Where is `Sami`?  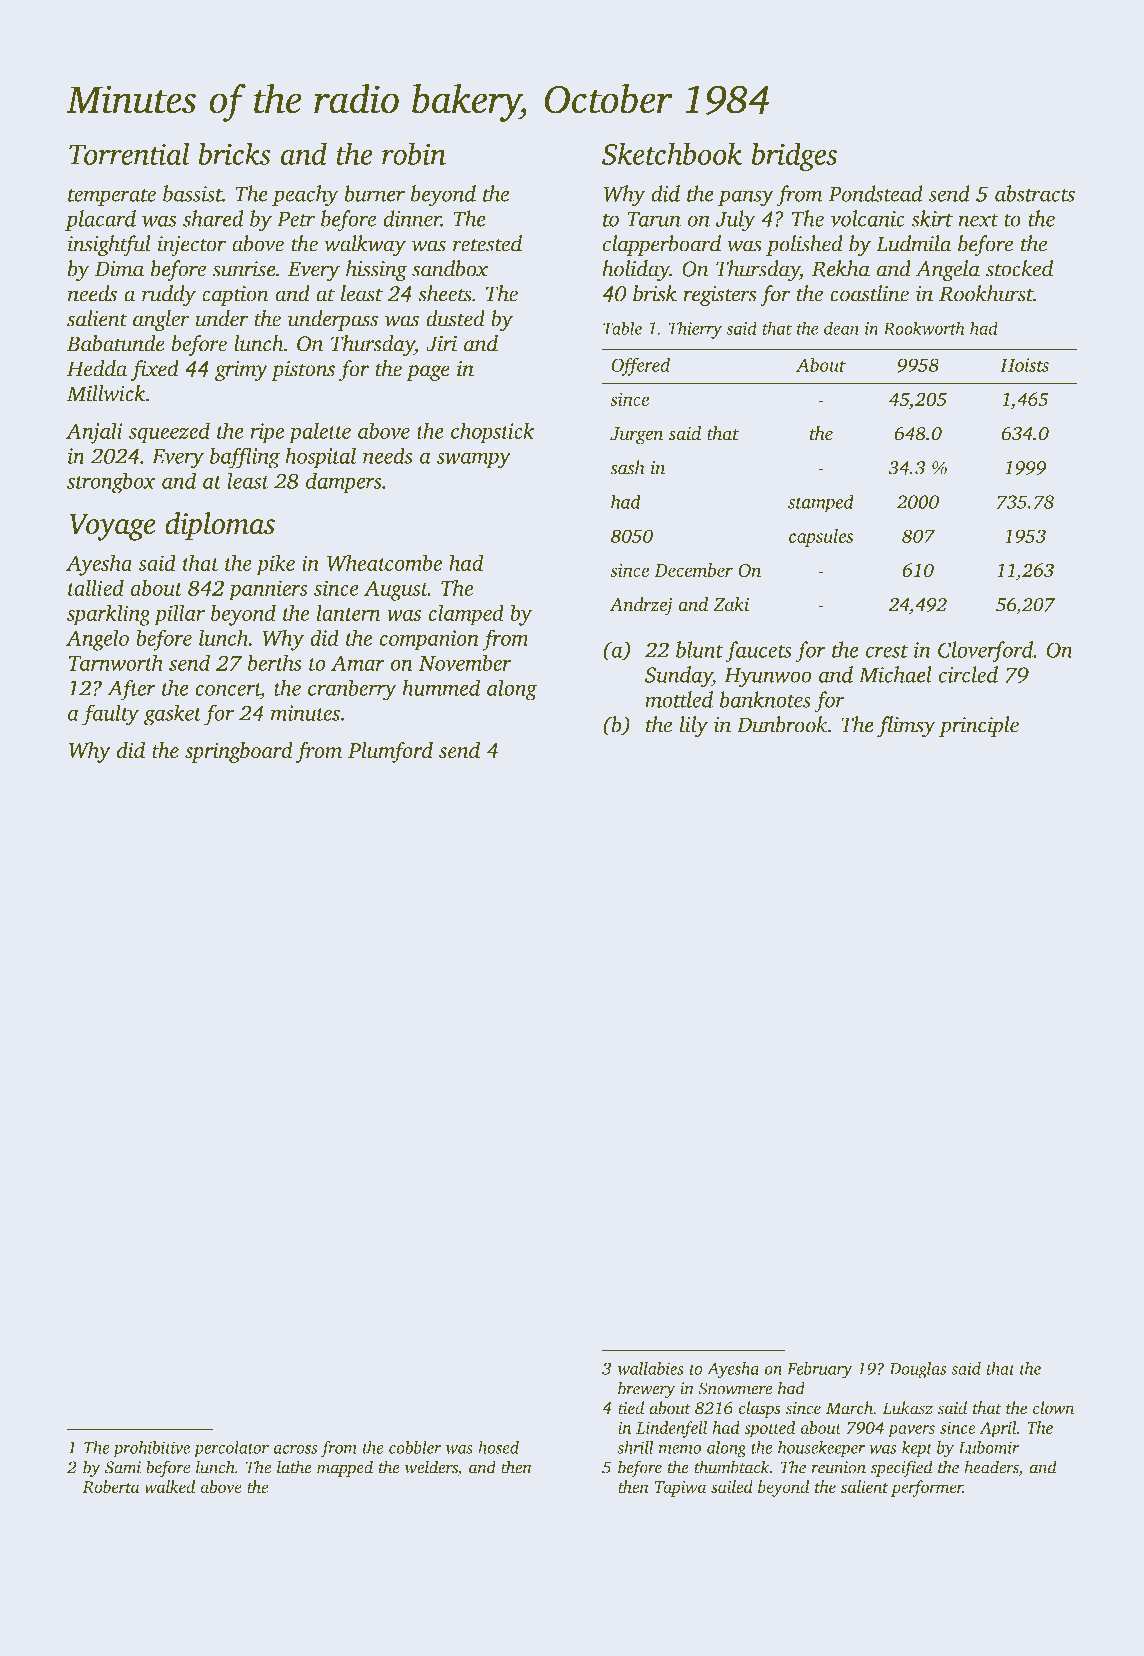 Sami is located at coordinates (123, 1467).
